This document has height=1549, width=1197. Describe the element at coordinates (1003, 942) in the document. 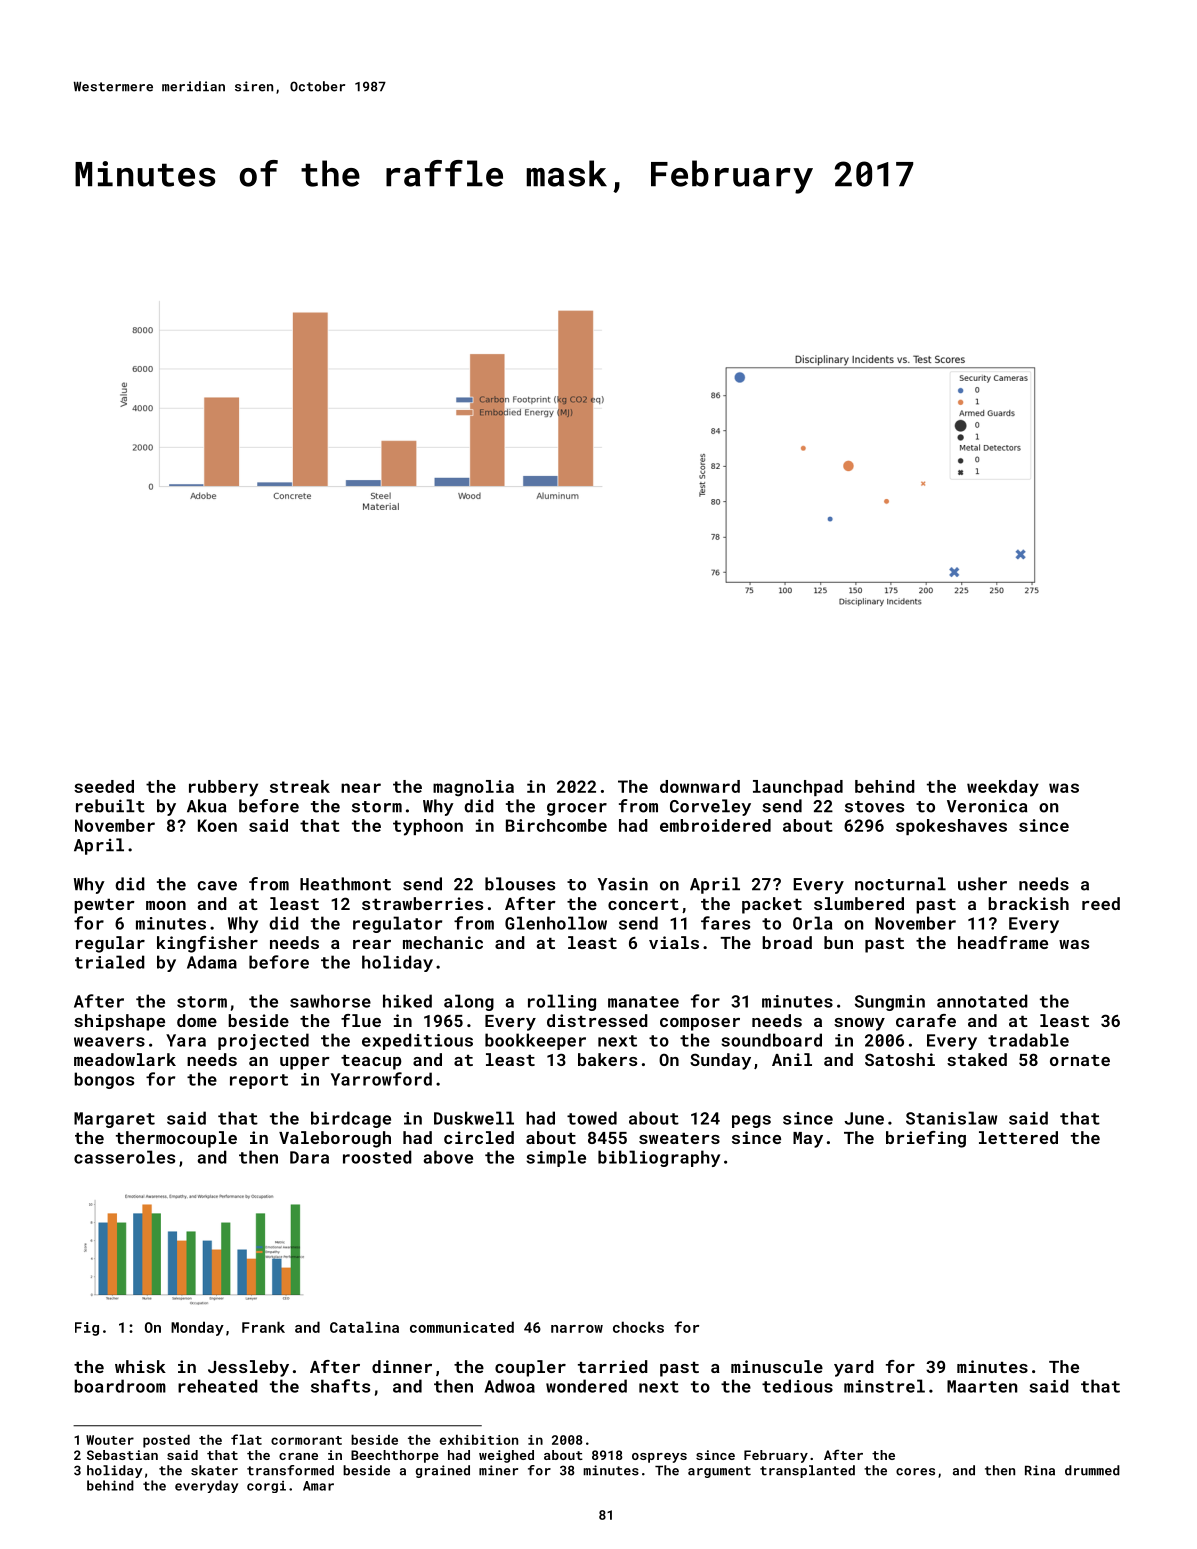

I see `headframe` at that location.
